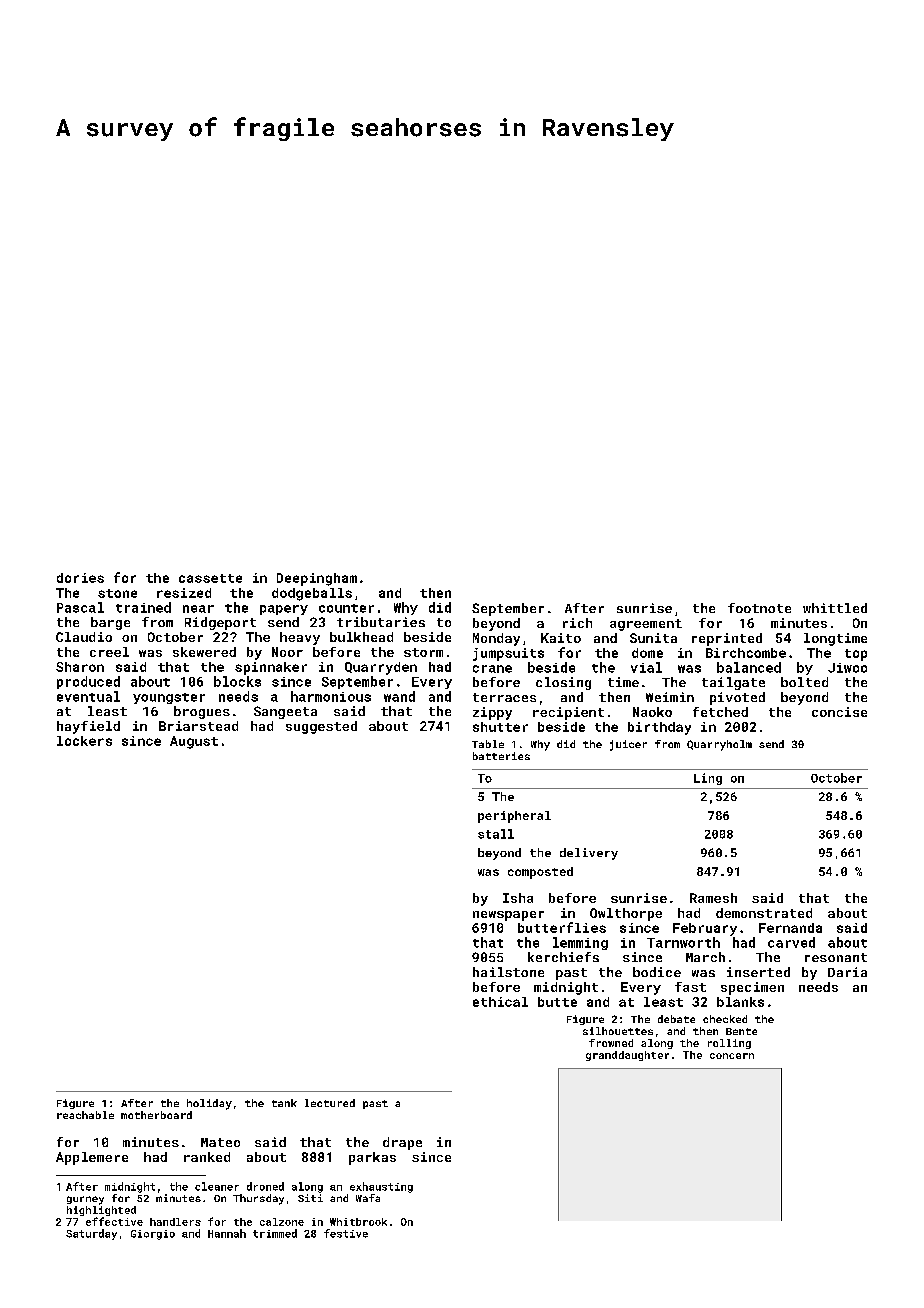  What do you see at coordinates (210, 578) in the screenshot?
I see `cassette` at bounding box center [210, 578].
